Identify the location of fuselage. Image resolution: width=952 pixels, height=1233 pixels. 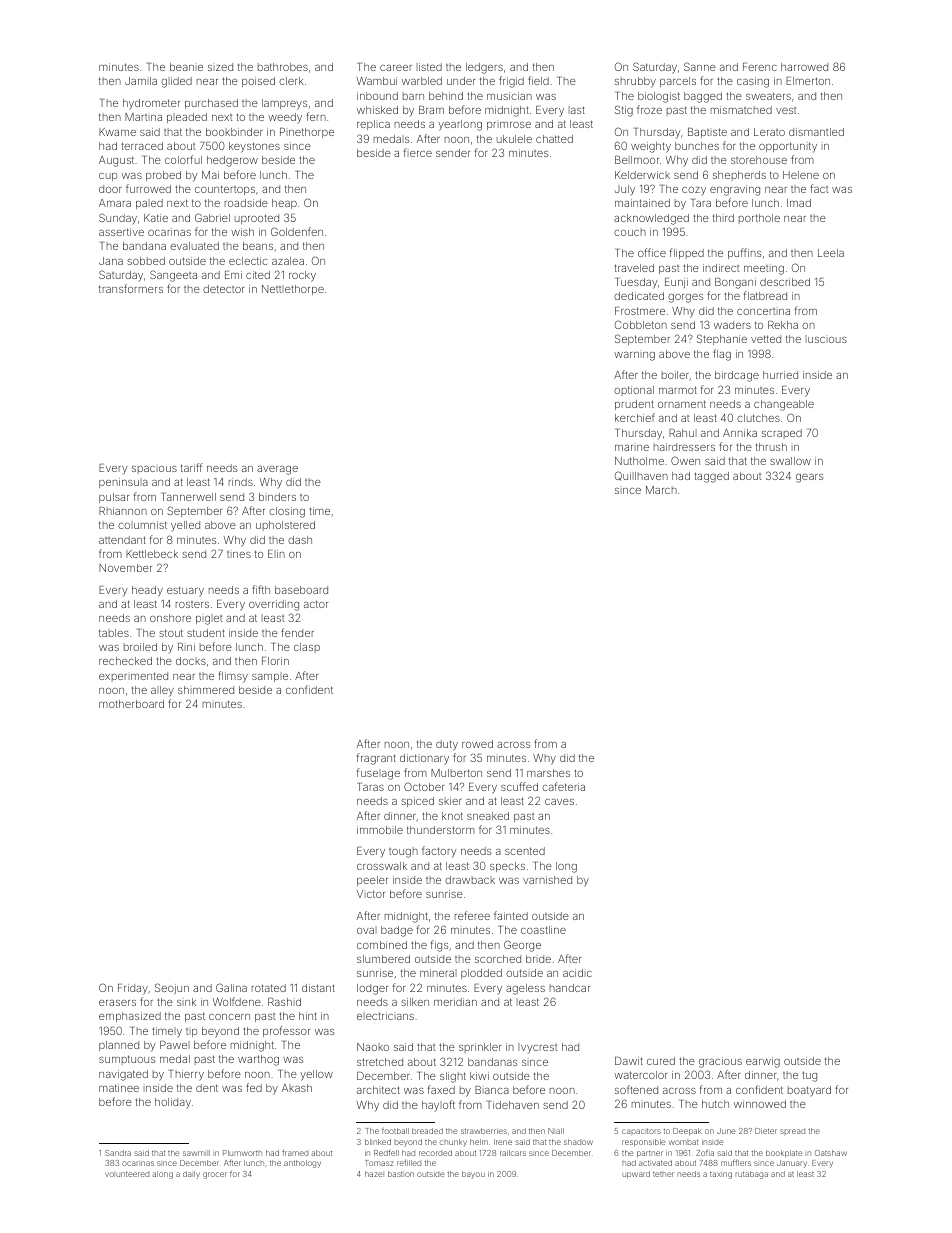
(378, 774).
